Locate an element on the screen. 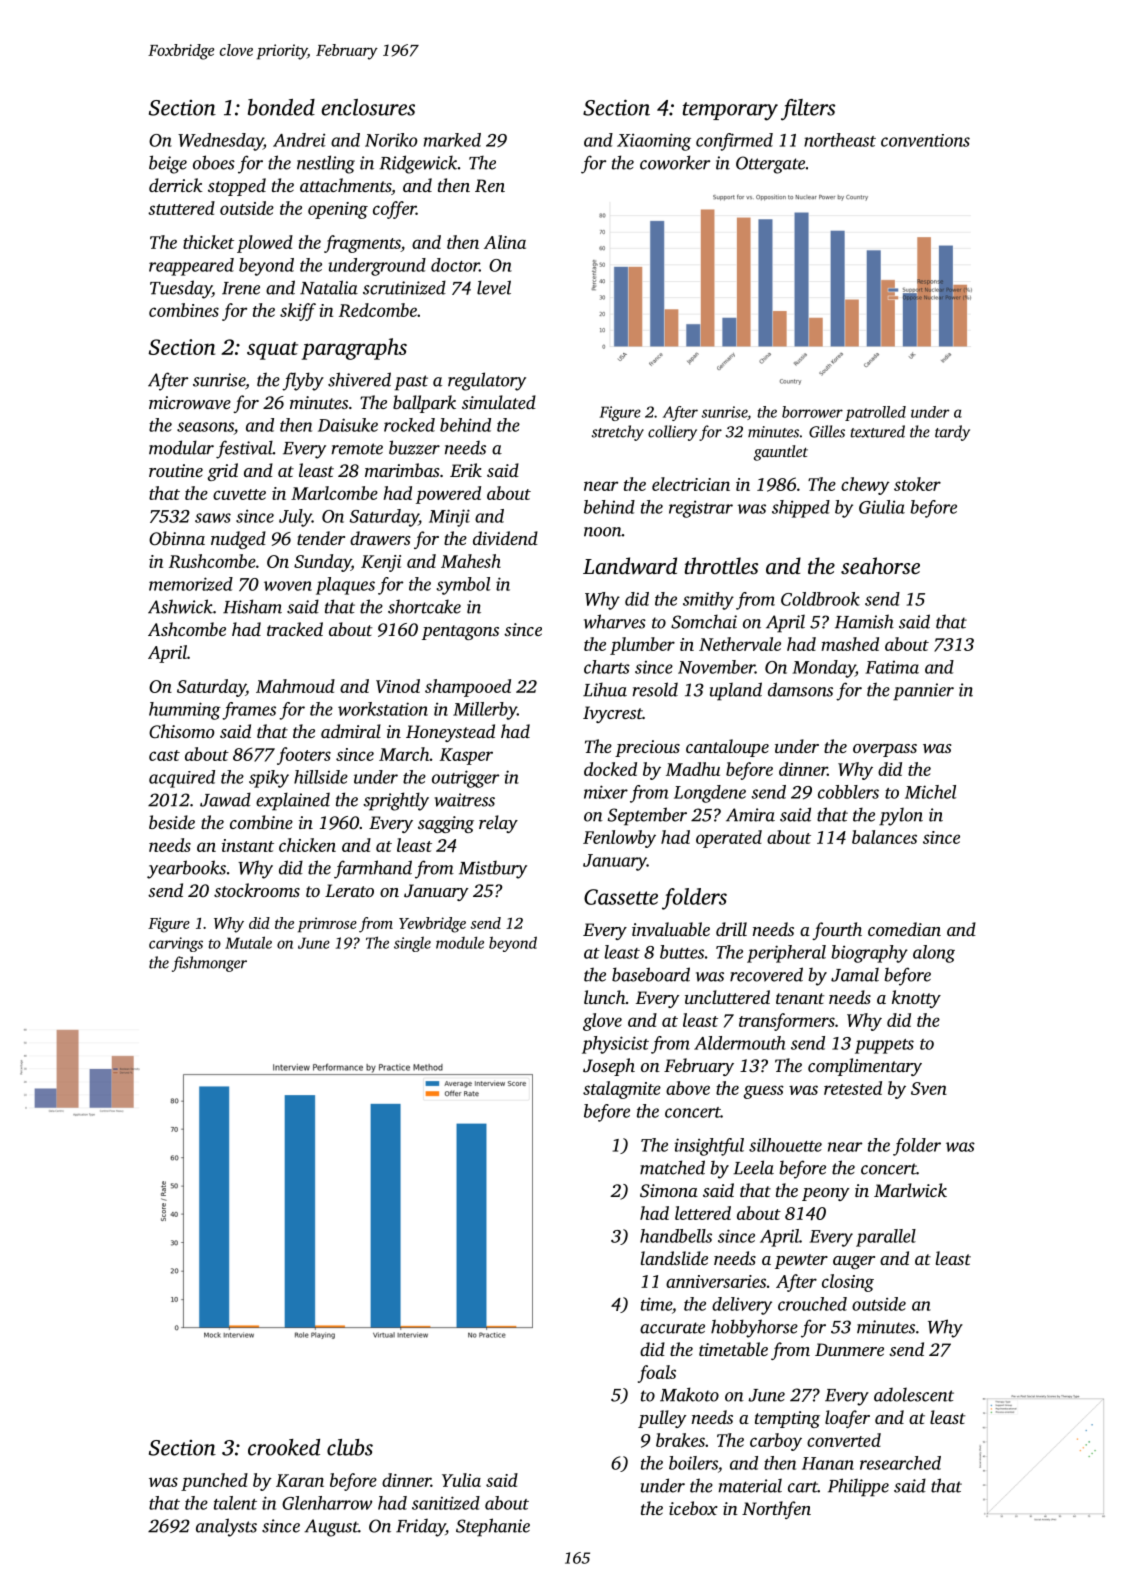 Image resolution: width=1127 pixels, height=1594 pixels. Xiaoming is located at coordinates (654, 142).
